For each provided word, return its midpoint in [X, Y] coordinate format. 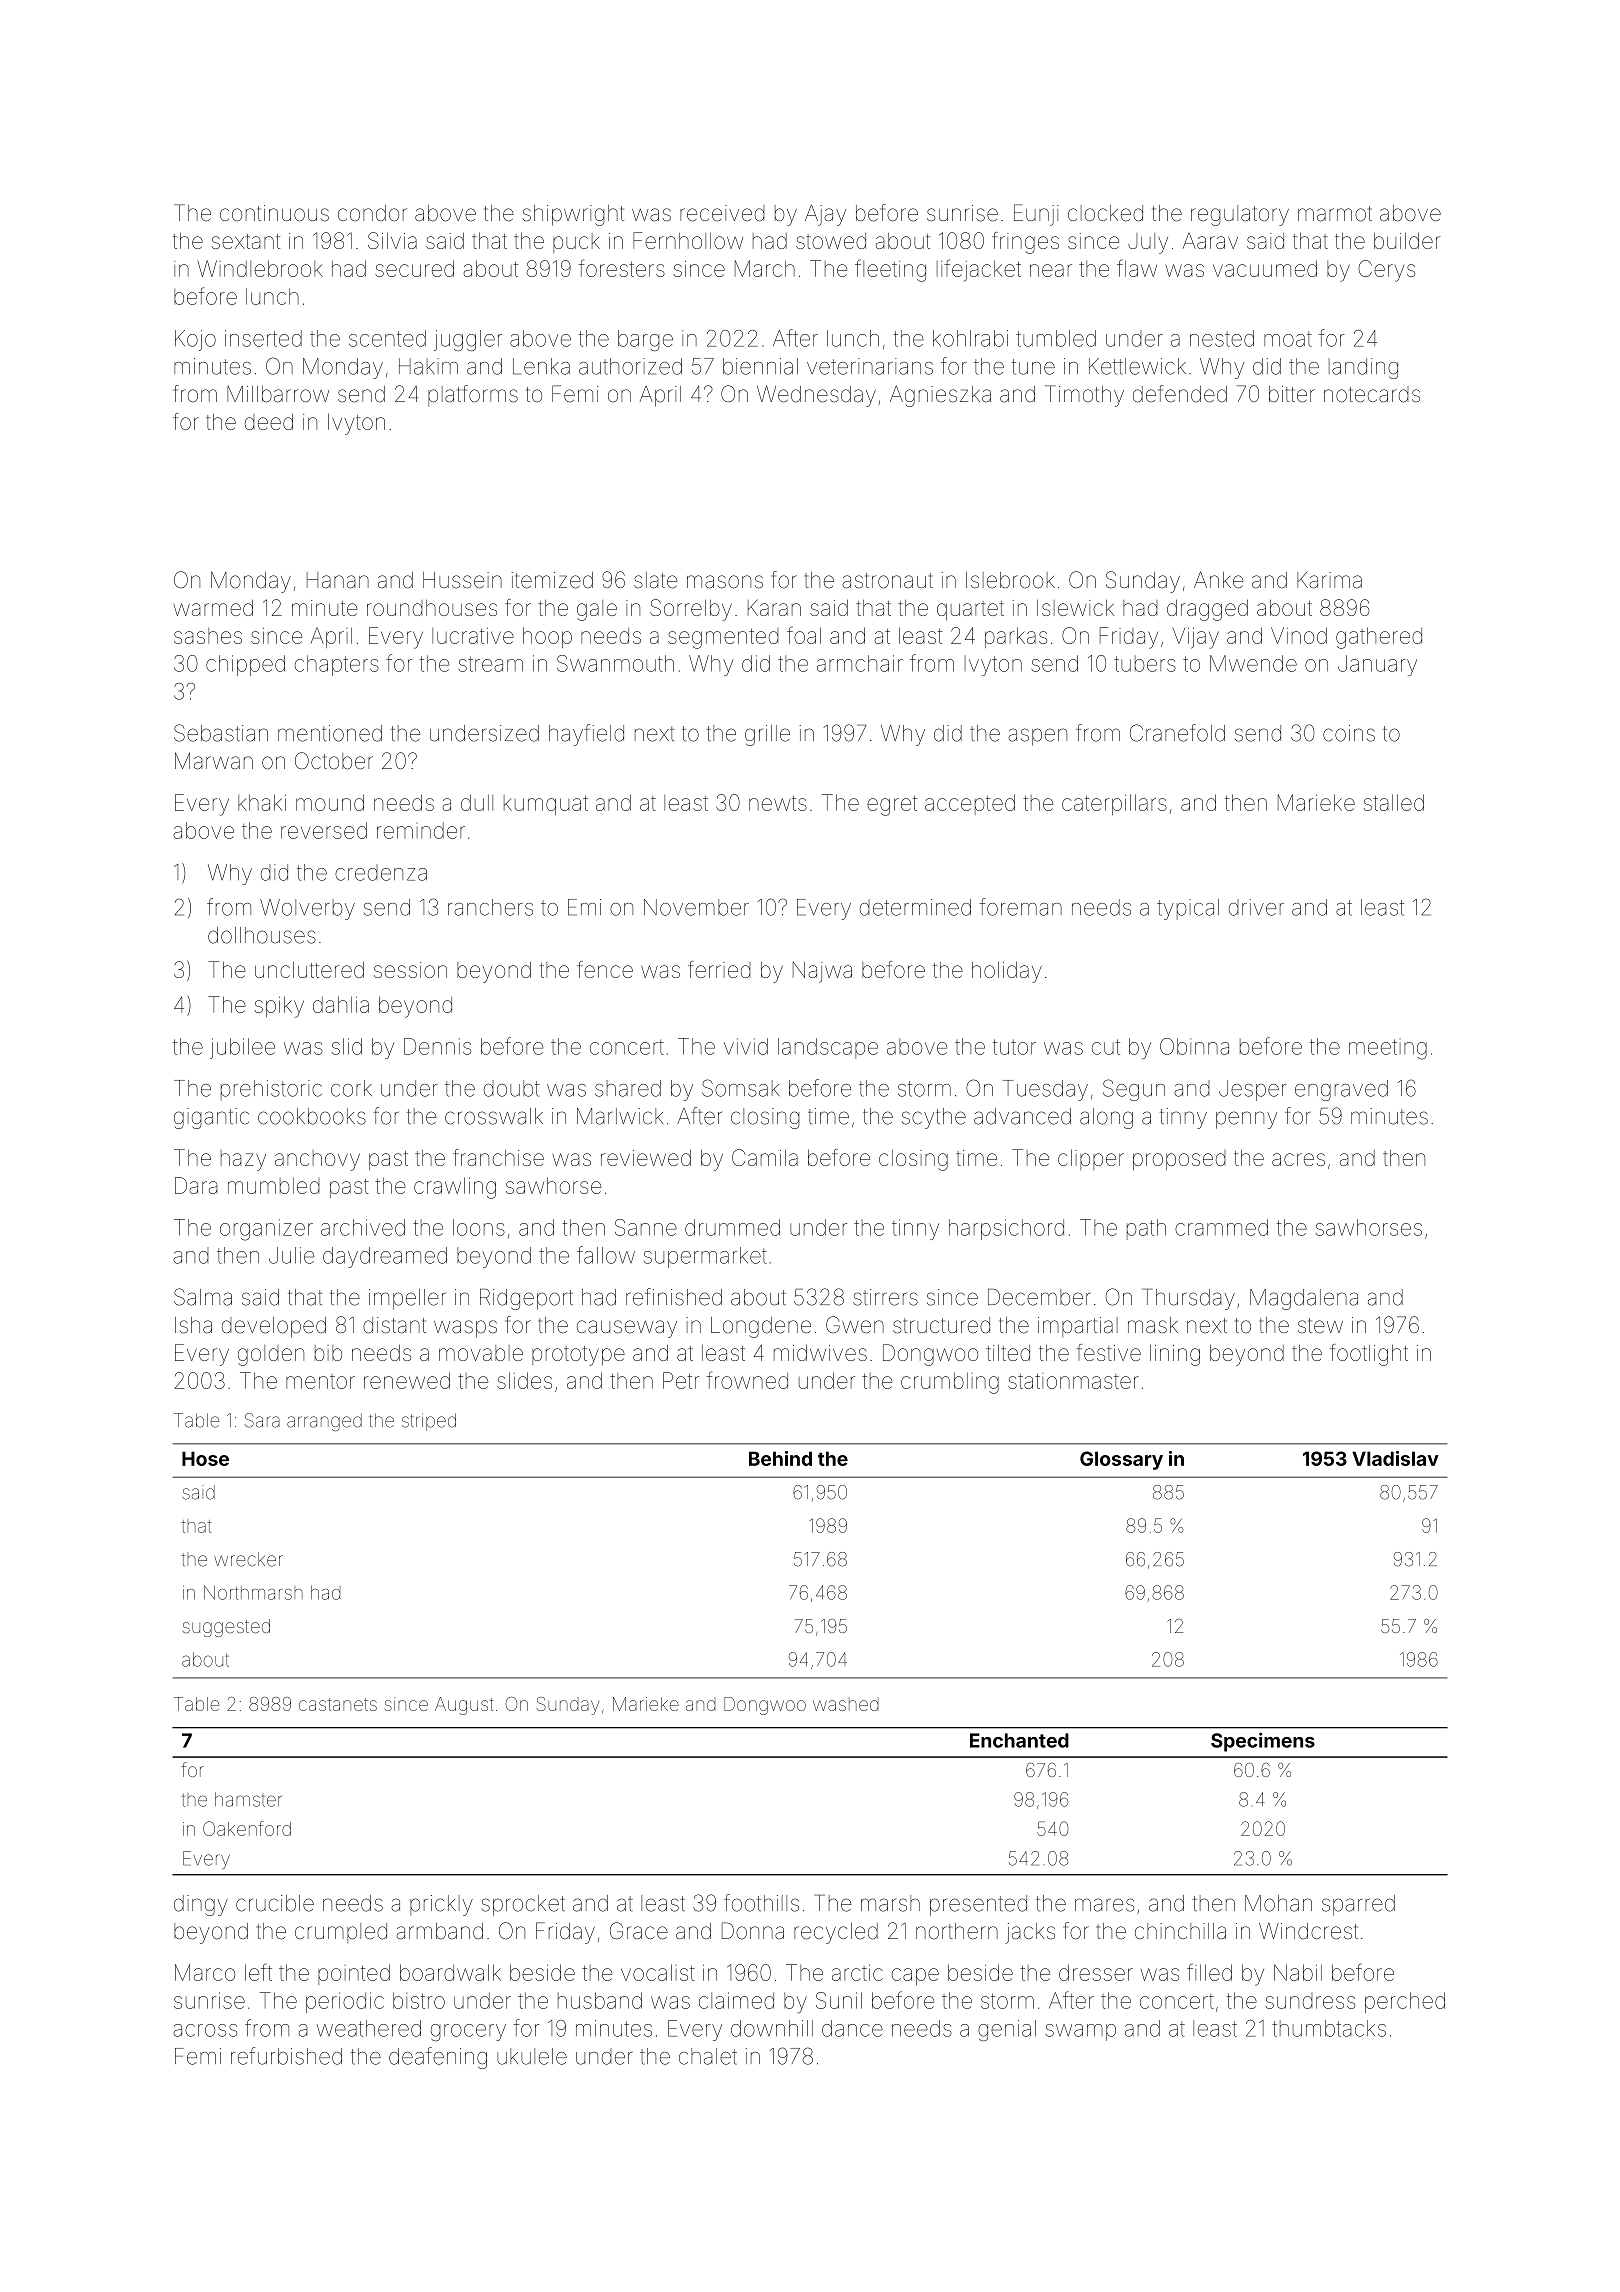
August [464, 1706]
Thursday [1188, 1299]
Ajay [825, 215]
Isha [193, 1325]
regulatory [1240, 215]
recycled [836, 1933]
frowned [747, 1380]
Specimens [1263, 1742]
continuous [274, 213]
